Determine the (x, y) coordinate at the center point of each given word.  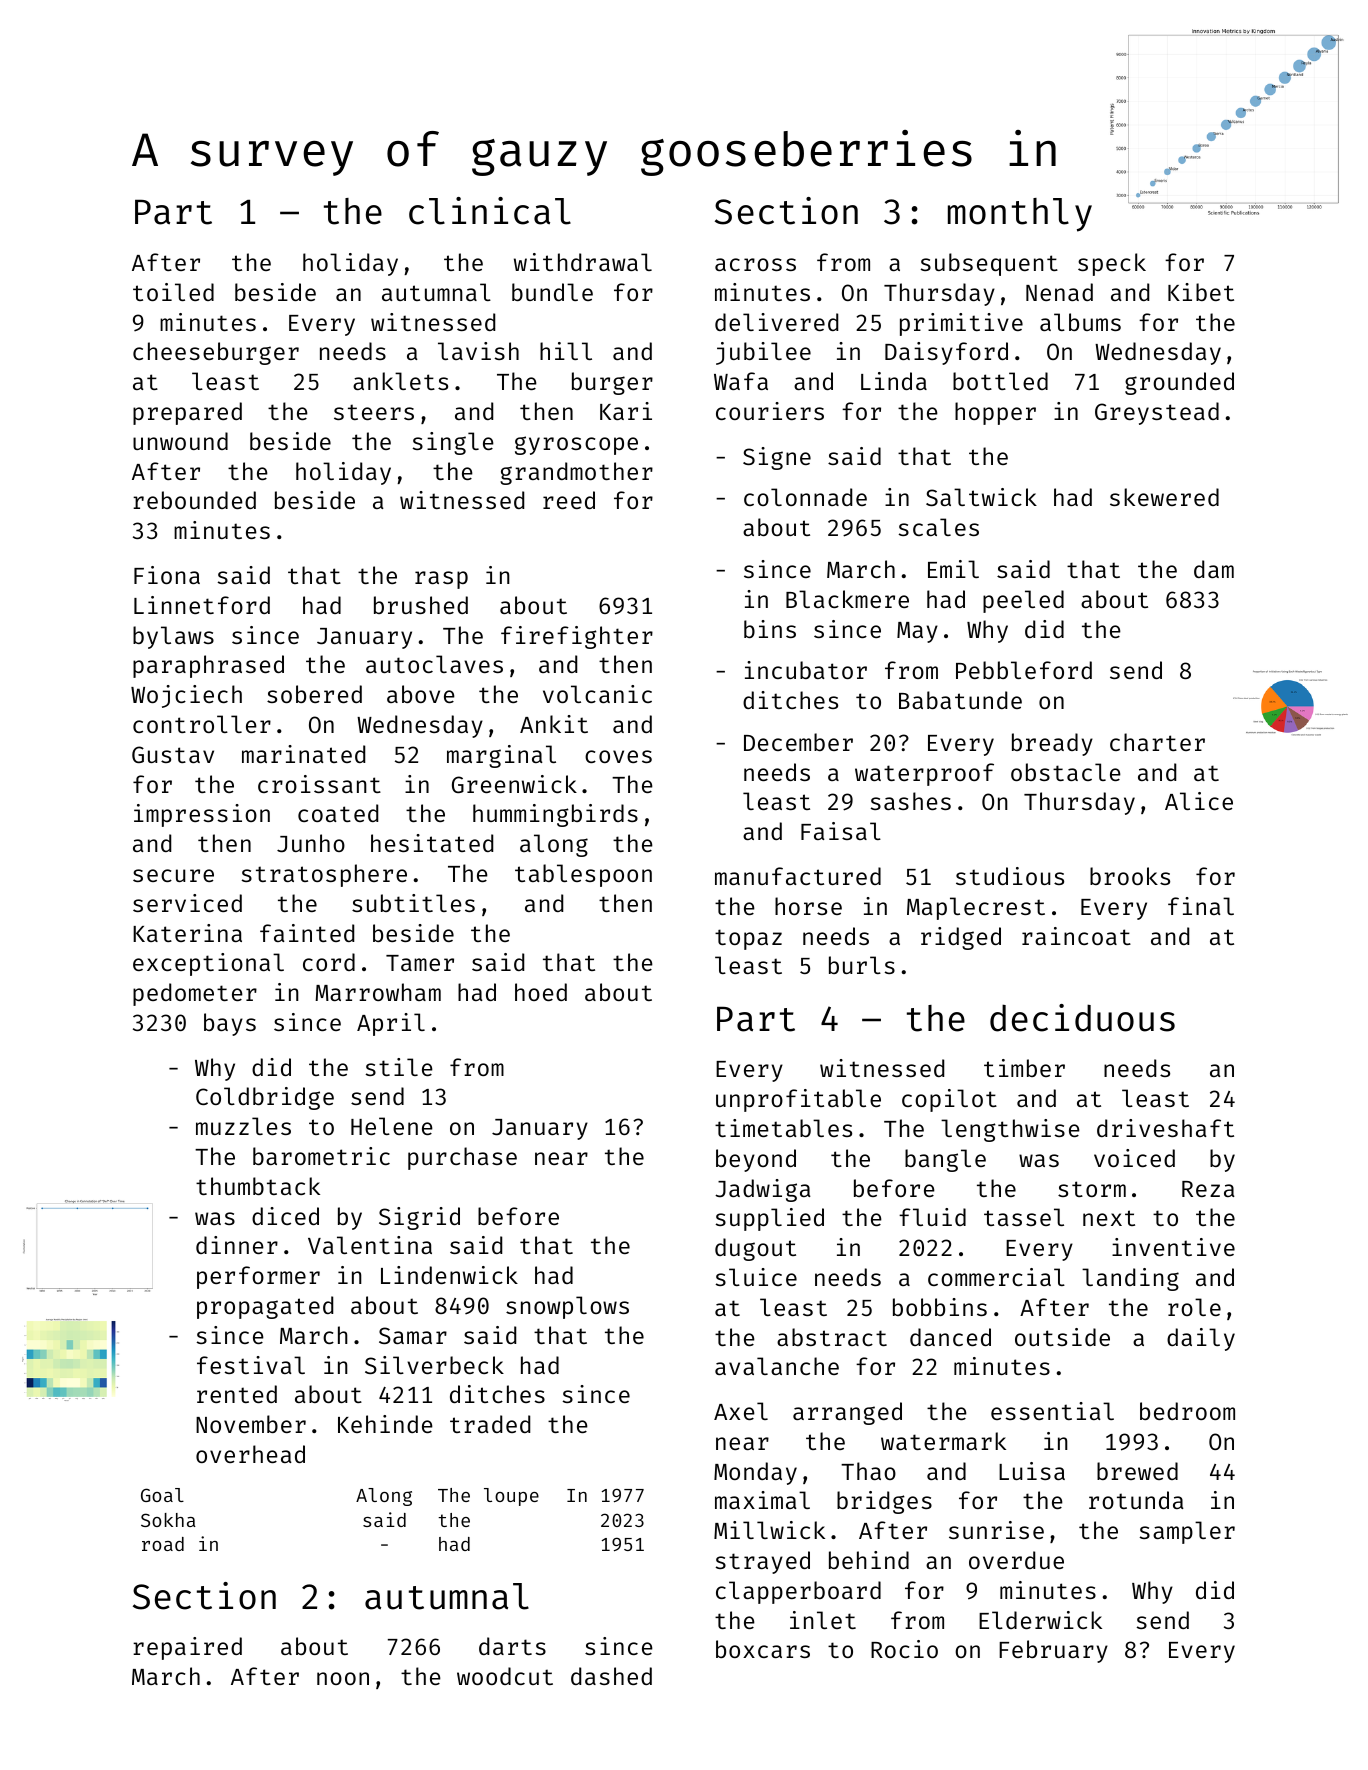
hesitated (432, 843)
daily (1201, 1339)
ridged (961, 938)
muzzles (243, 1126)
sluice (756, 1277)
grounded (1179, 383)
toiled (173, 292)
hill (566, 351)
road (163, 1544)
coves (618, 756)
